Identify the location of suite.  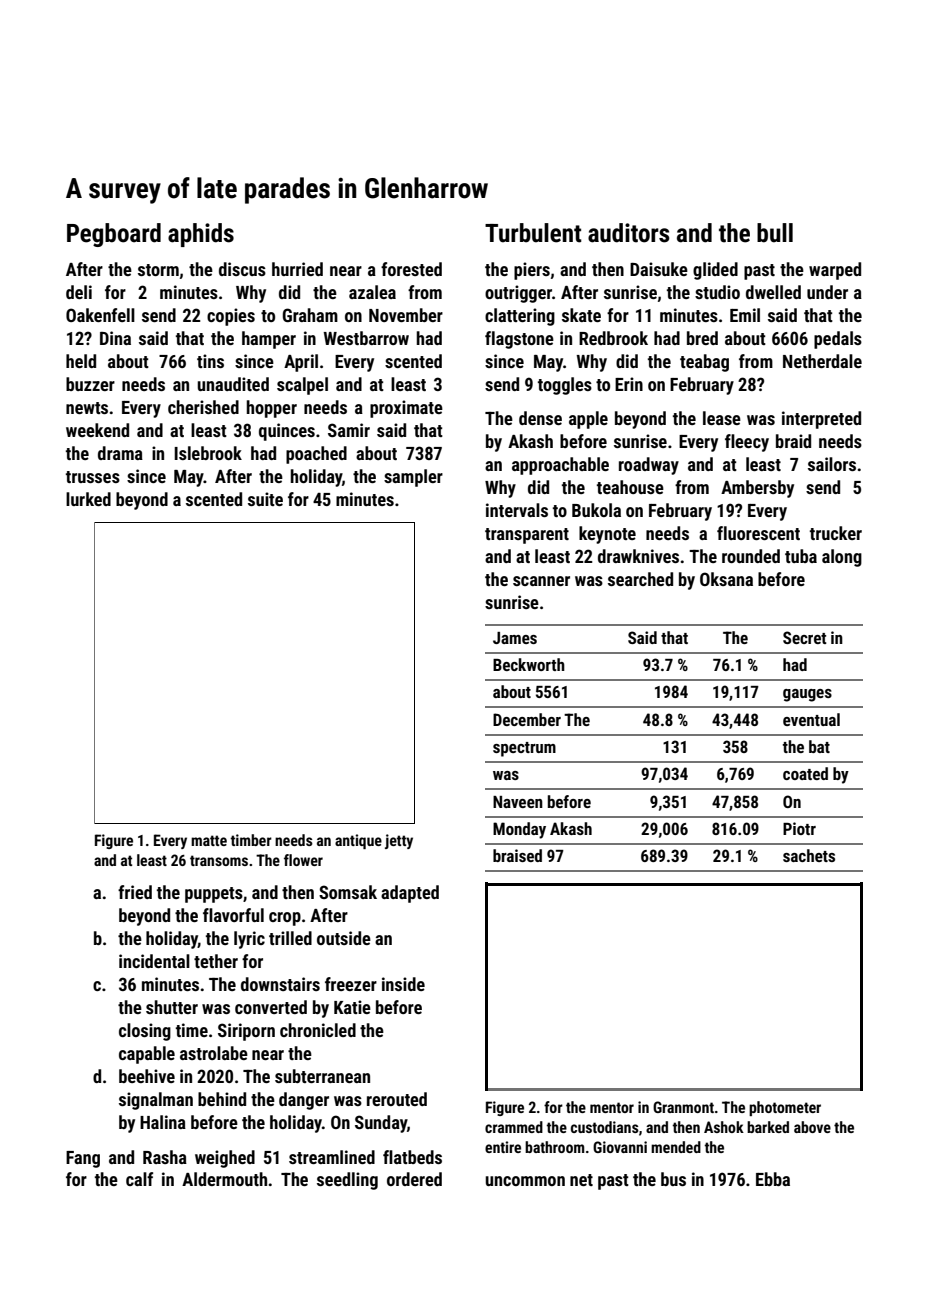
(265, 499).
